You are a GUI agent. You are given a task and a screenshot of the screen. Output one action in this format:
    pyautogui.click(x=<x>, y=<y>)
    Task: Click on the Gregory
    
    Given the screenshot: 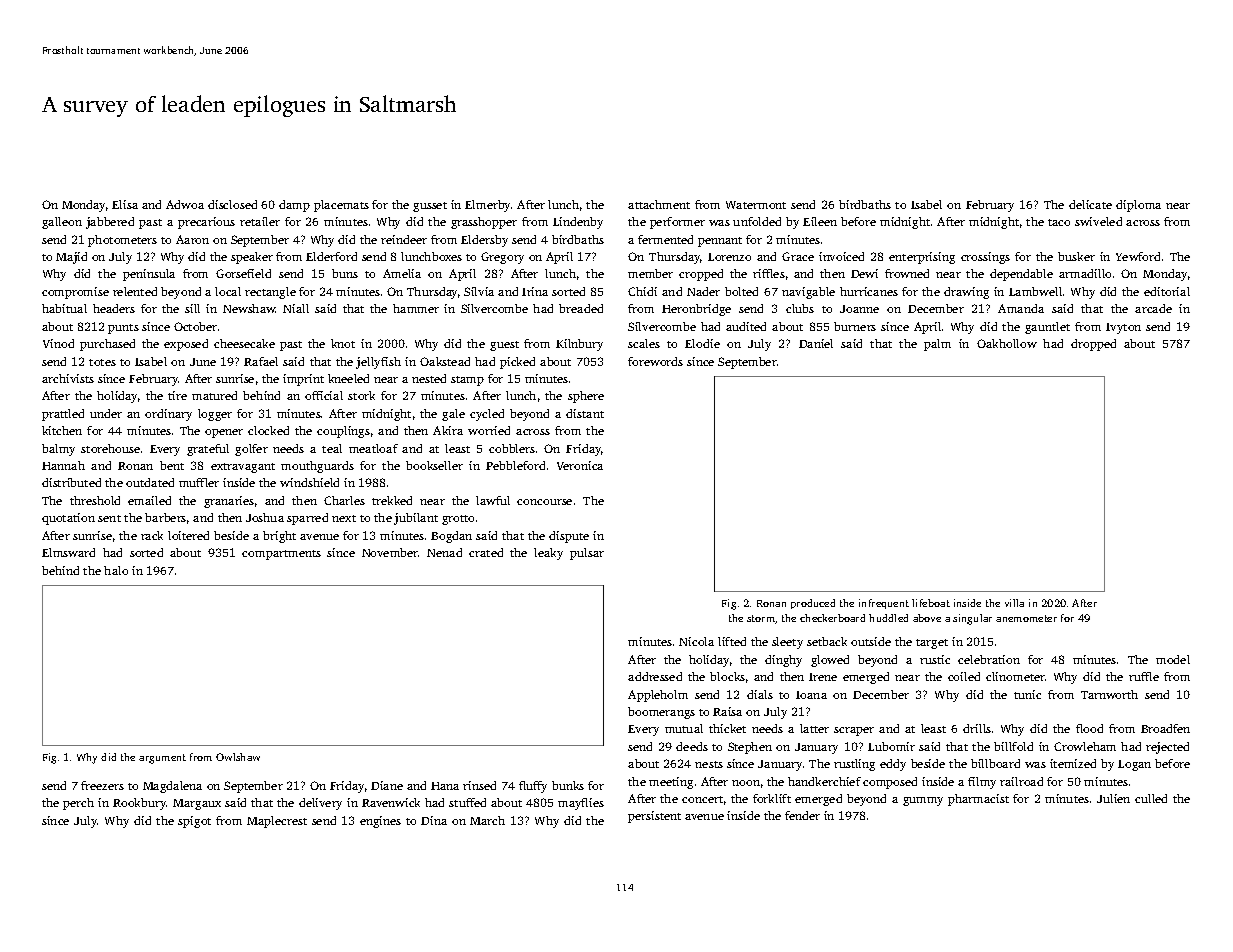 What is the action you would take?
    pyautogui.click(x=502, y=258)
